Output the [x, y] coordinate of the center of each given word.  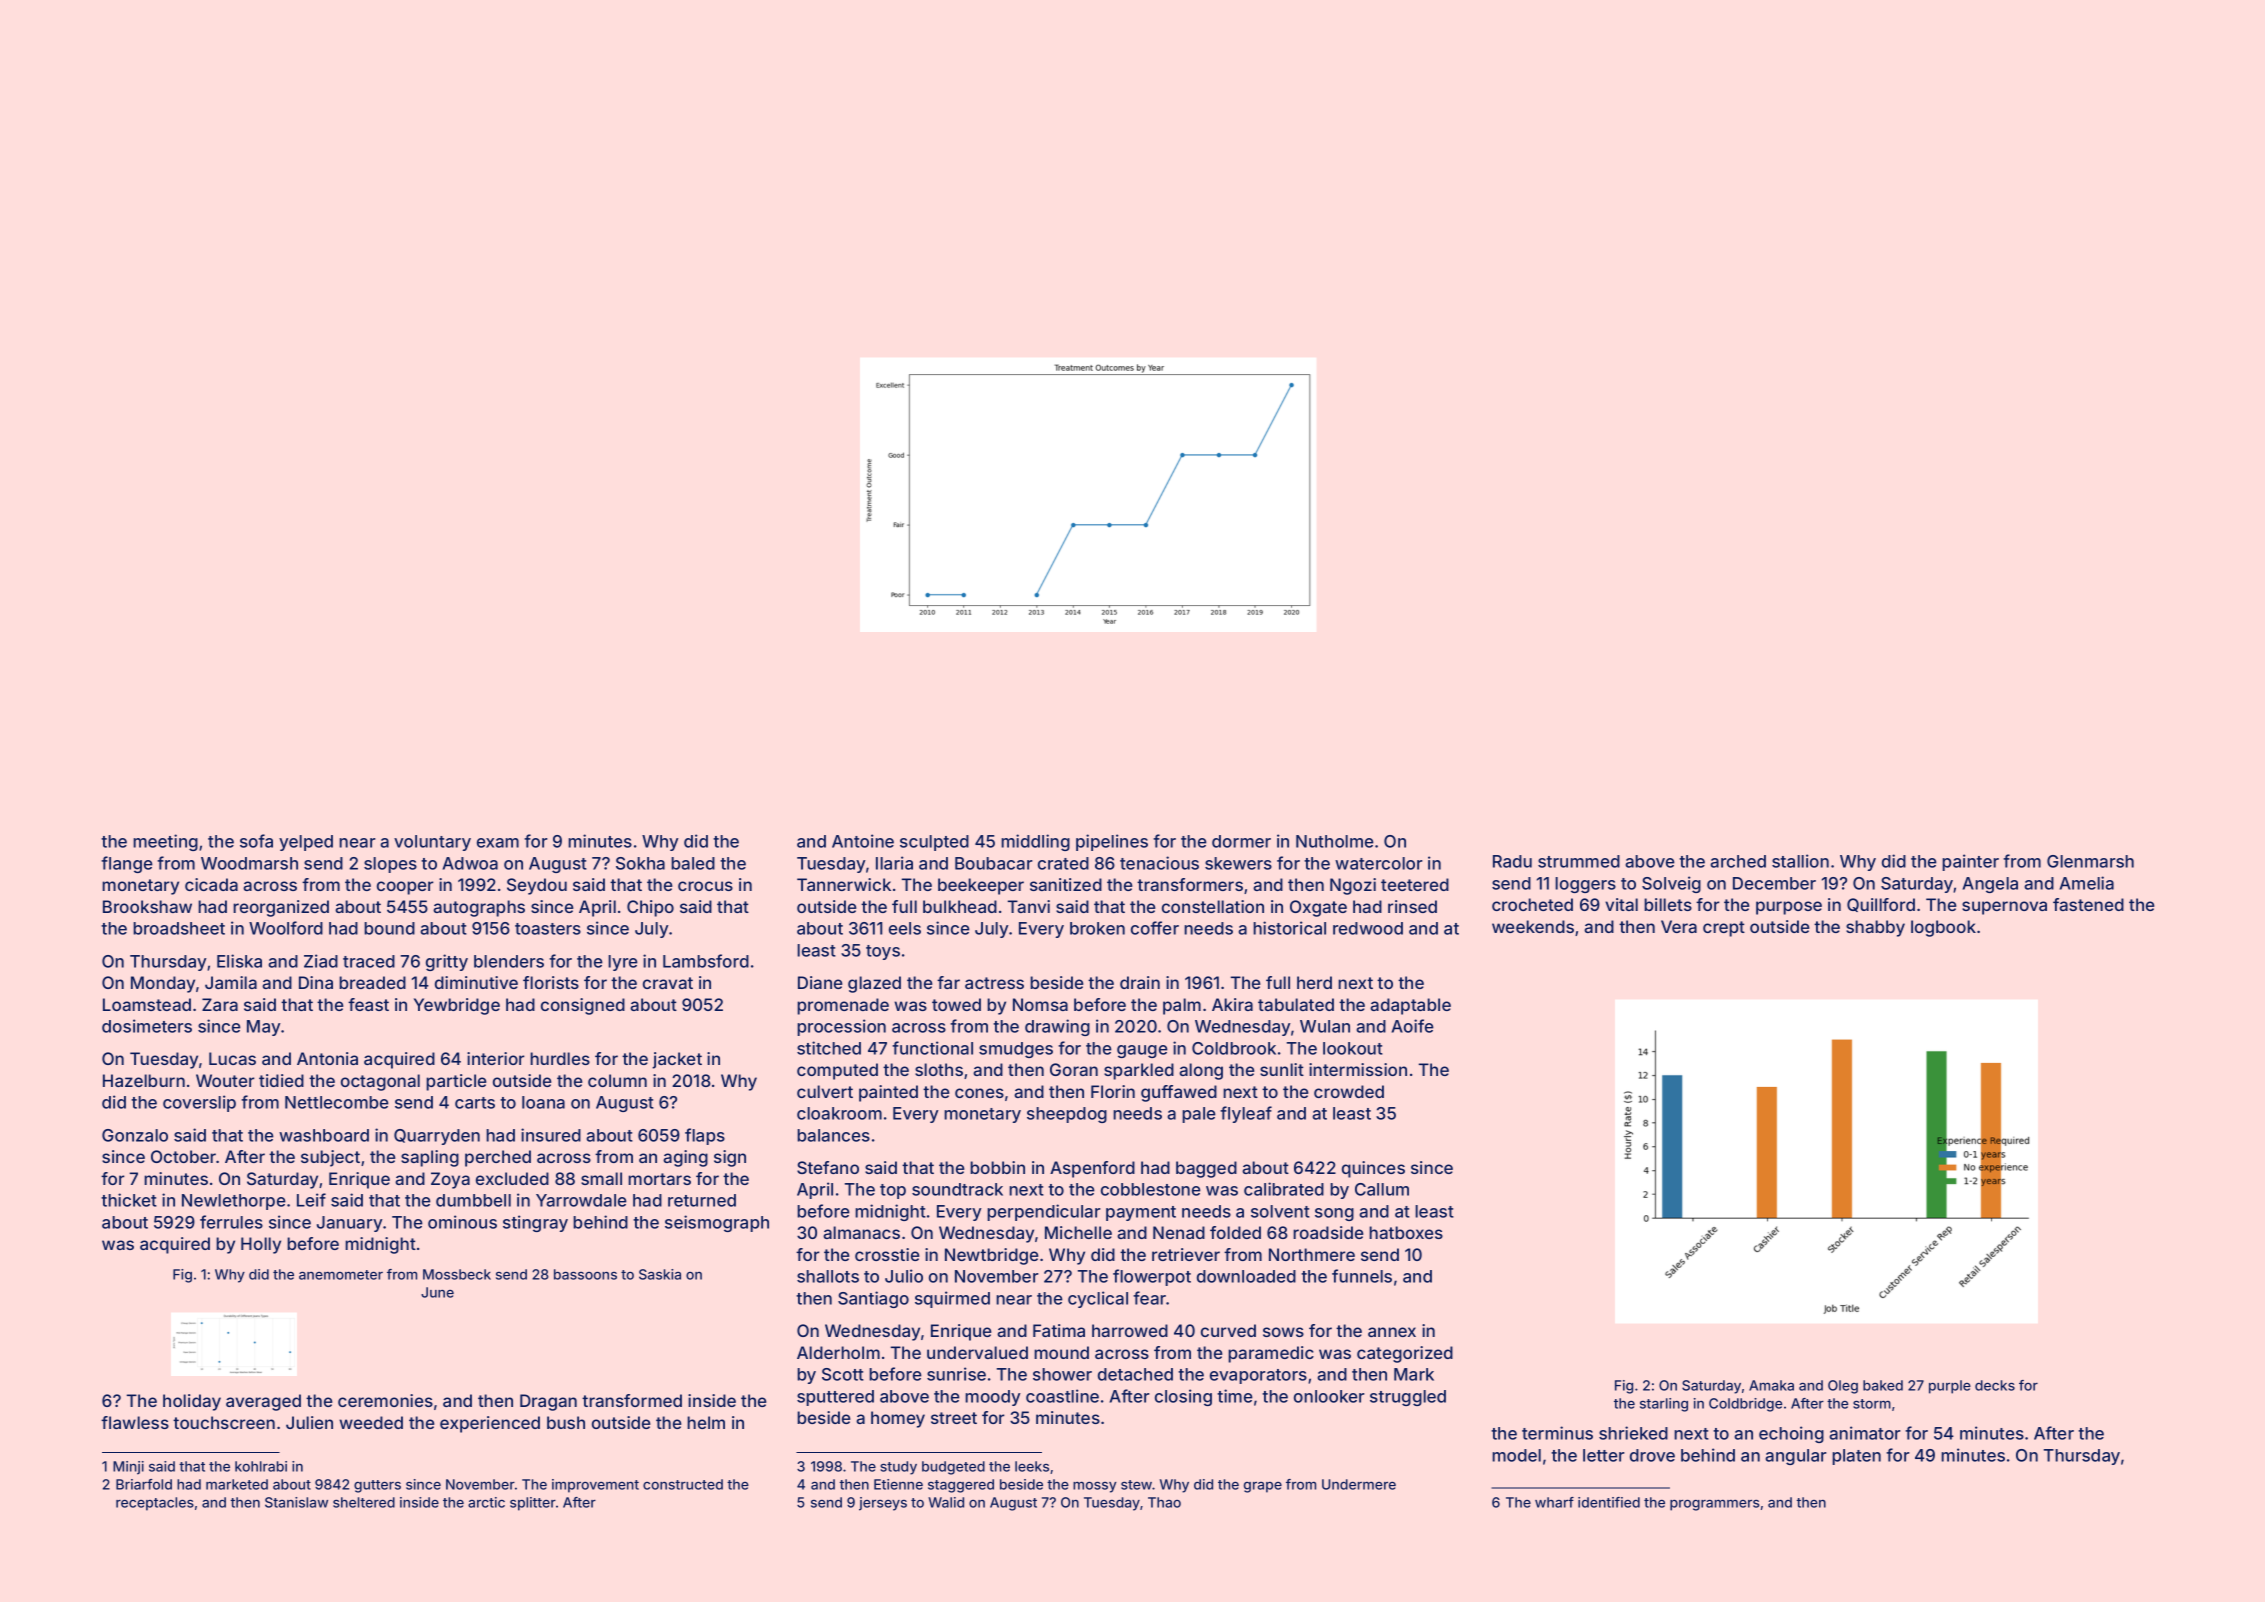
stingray [535, 1223]
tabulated [1296, 1004]
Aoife [1413, 1026]
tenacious [1159, 863]
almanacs [861, 1232]
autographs [479, 908]
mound [1061, 1352]
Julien [309, 1422]
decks [1995, 1385]
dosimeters [147, 1026]
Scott [843, 1374]
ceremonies [385, 1400]
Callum [1382, 1189]
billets [1668, 904]
